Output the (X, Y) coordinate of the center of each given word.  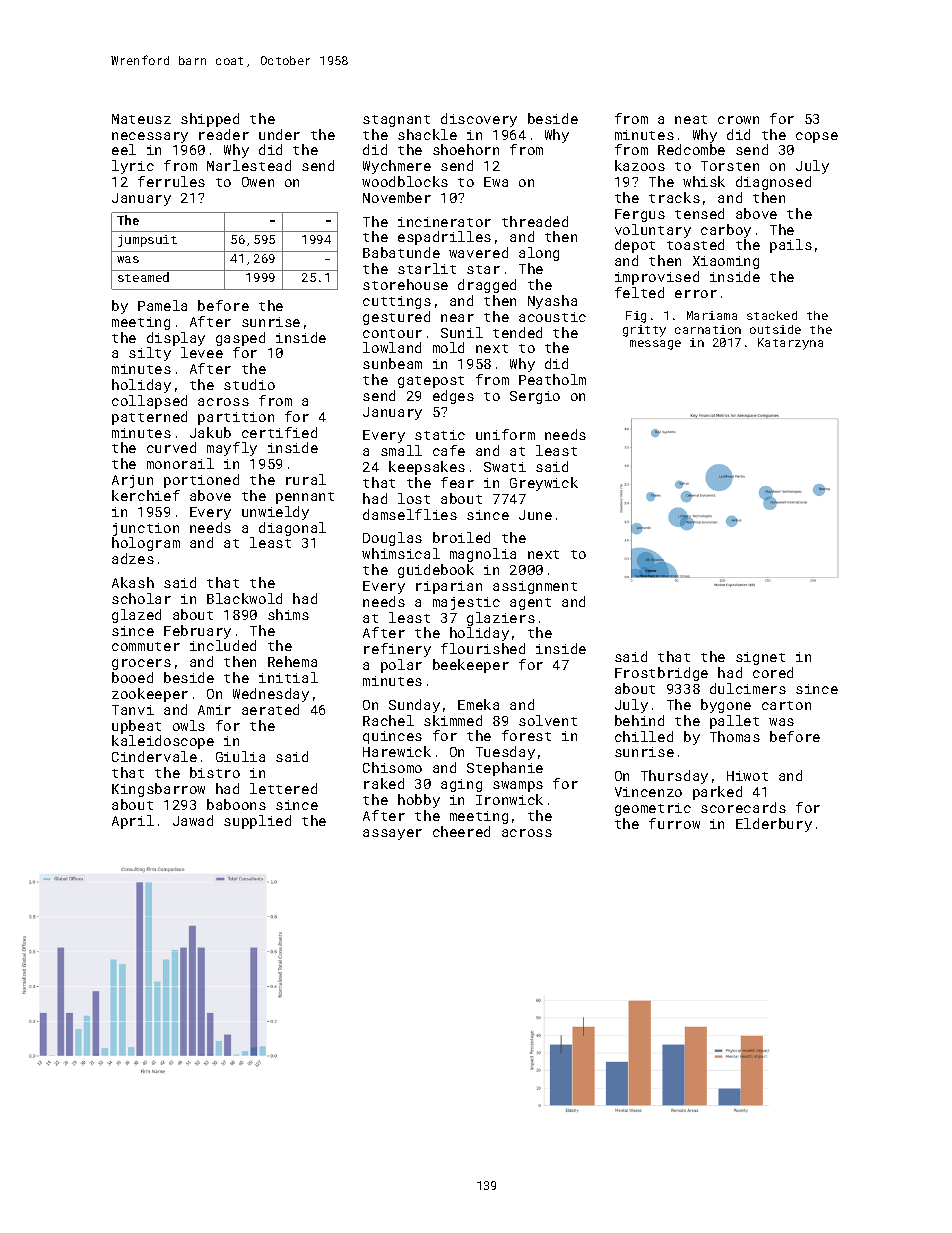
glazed (136, 616)
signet (760, 658)
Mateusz (141, 119)
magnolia (483, 555)
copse (817, 137)
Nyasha (552, 302)
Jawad (193, 820)
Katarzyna (790, 344)
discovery (479, 120)
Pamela (162, 305)
